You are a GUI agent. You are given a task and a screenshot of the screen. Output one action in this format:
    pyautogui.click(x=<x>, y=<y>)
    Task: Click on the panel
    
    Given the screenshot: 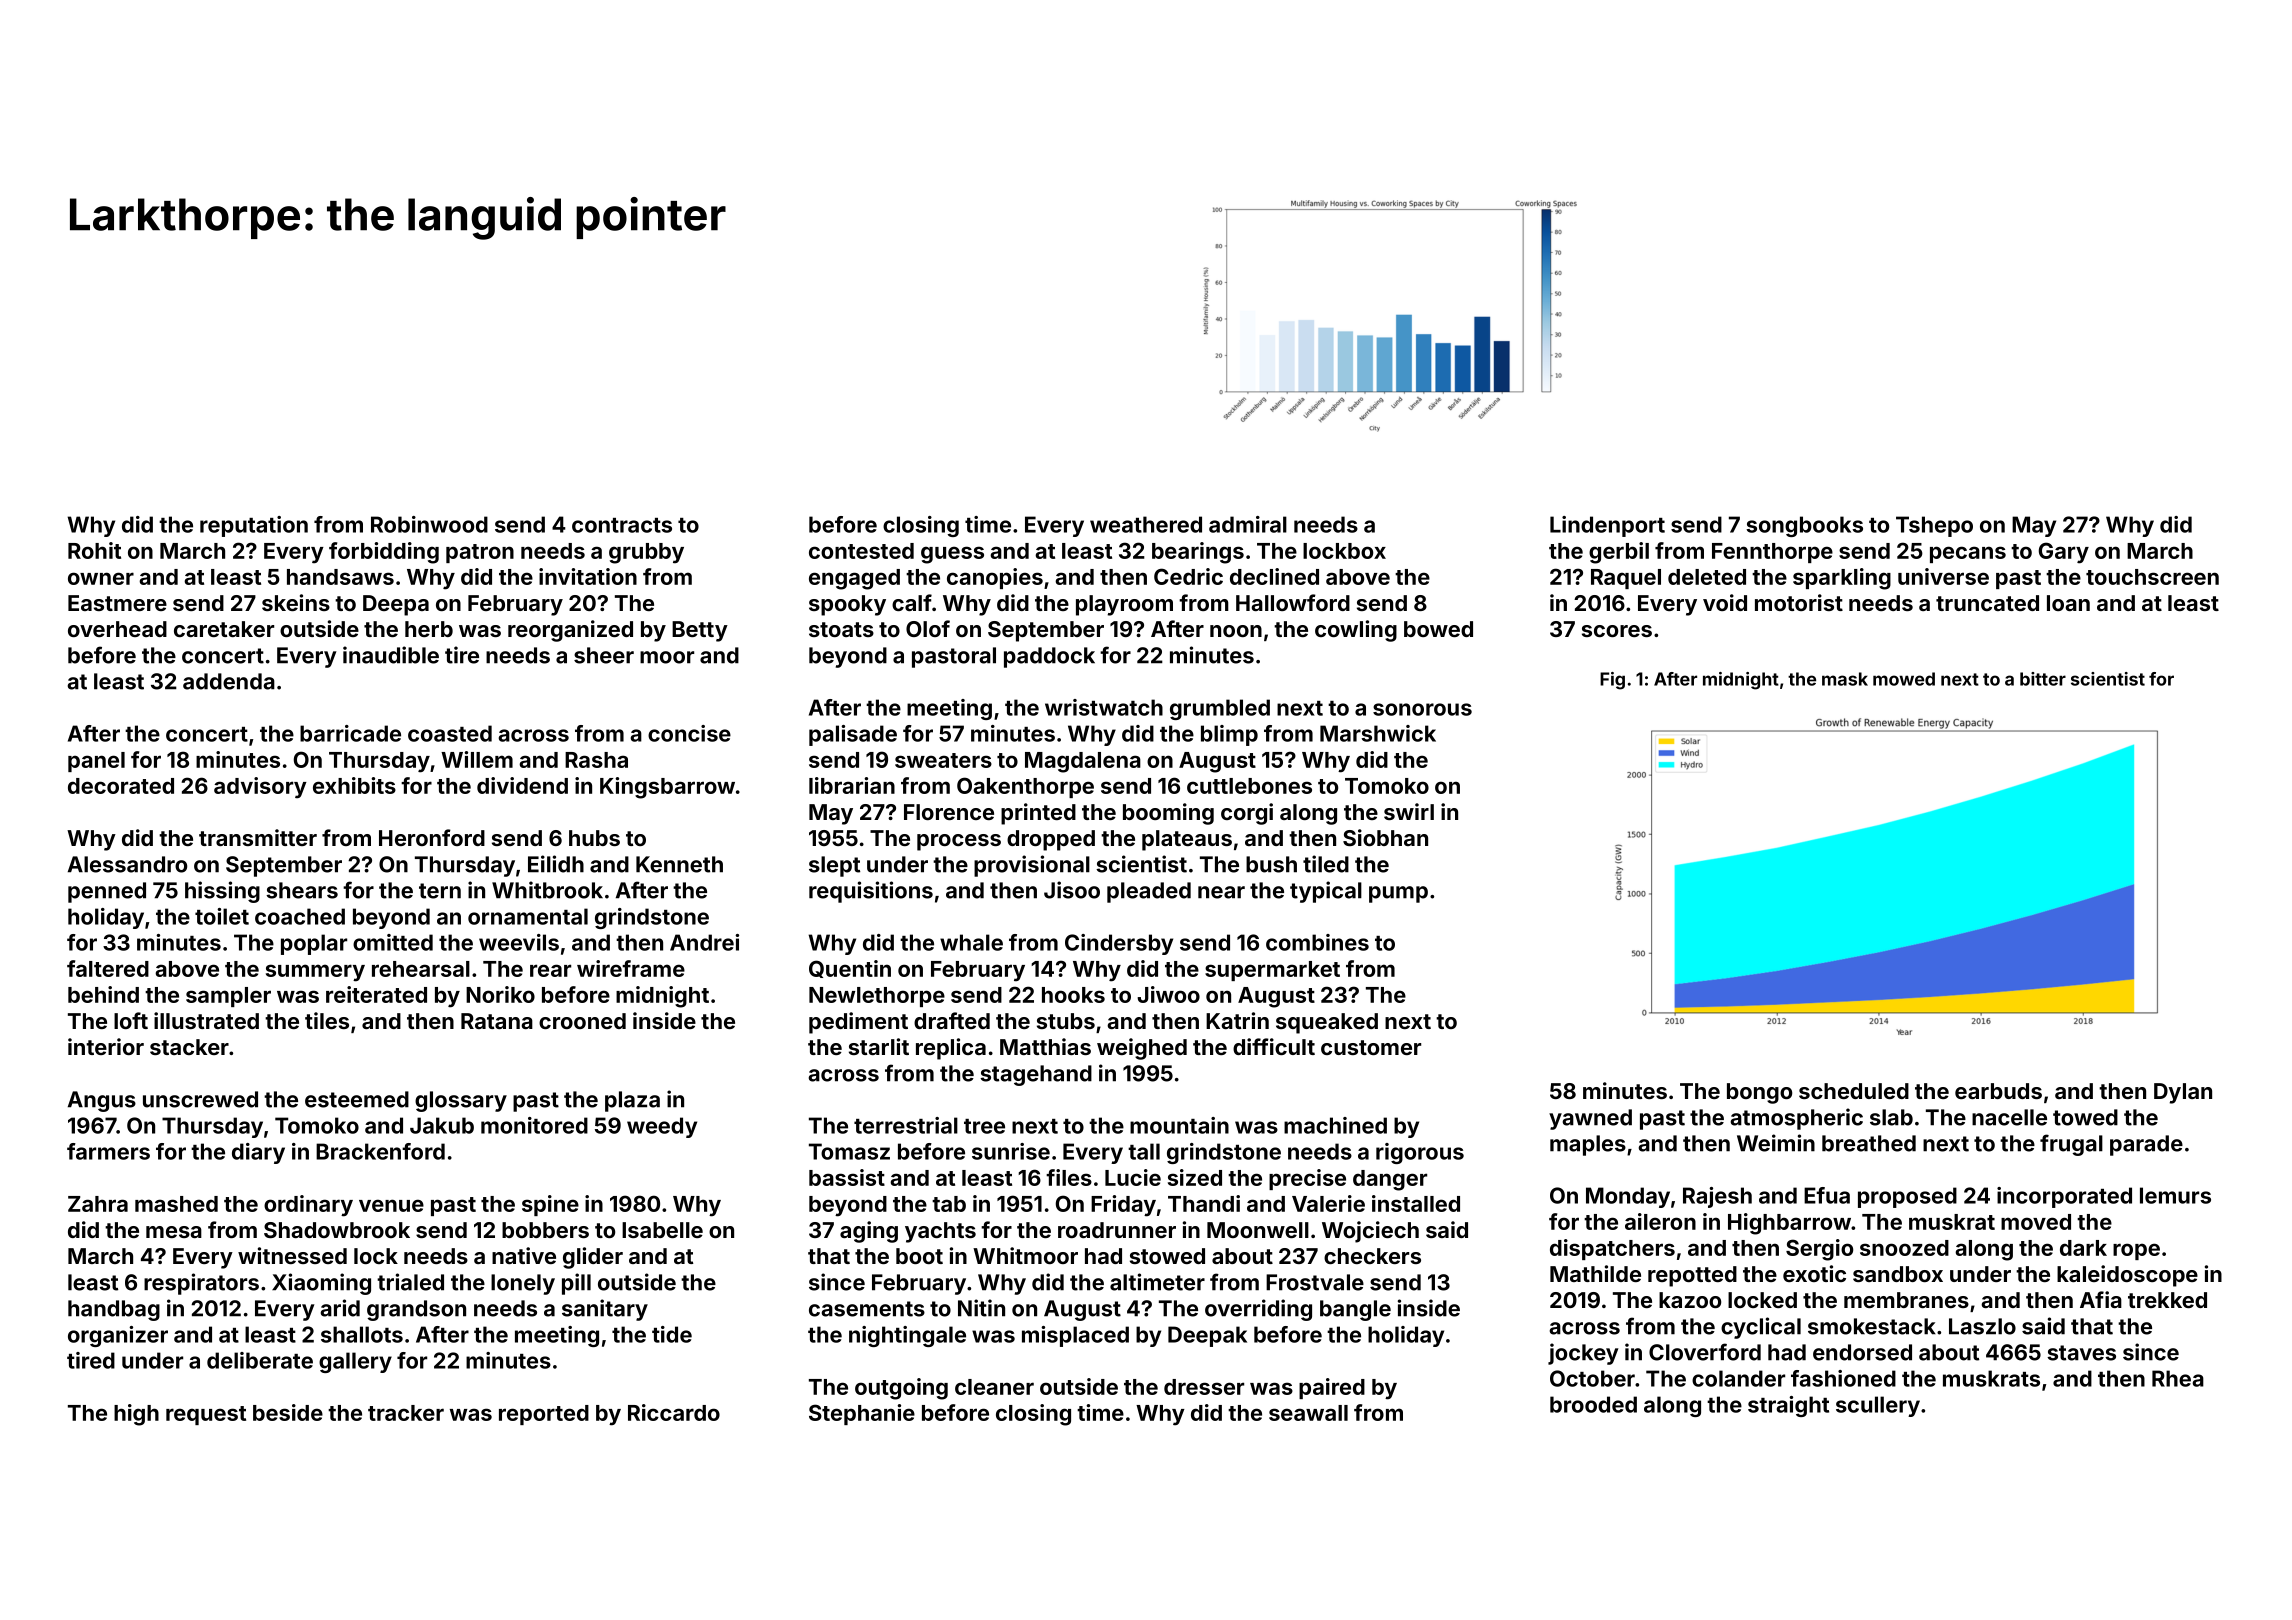 What is the action you would take?
    pyautogui.click(x=96, y=762)
